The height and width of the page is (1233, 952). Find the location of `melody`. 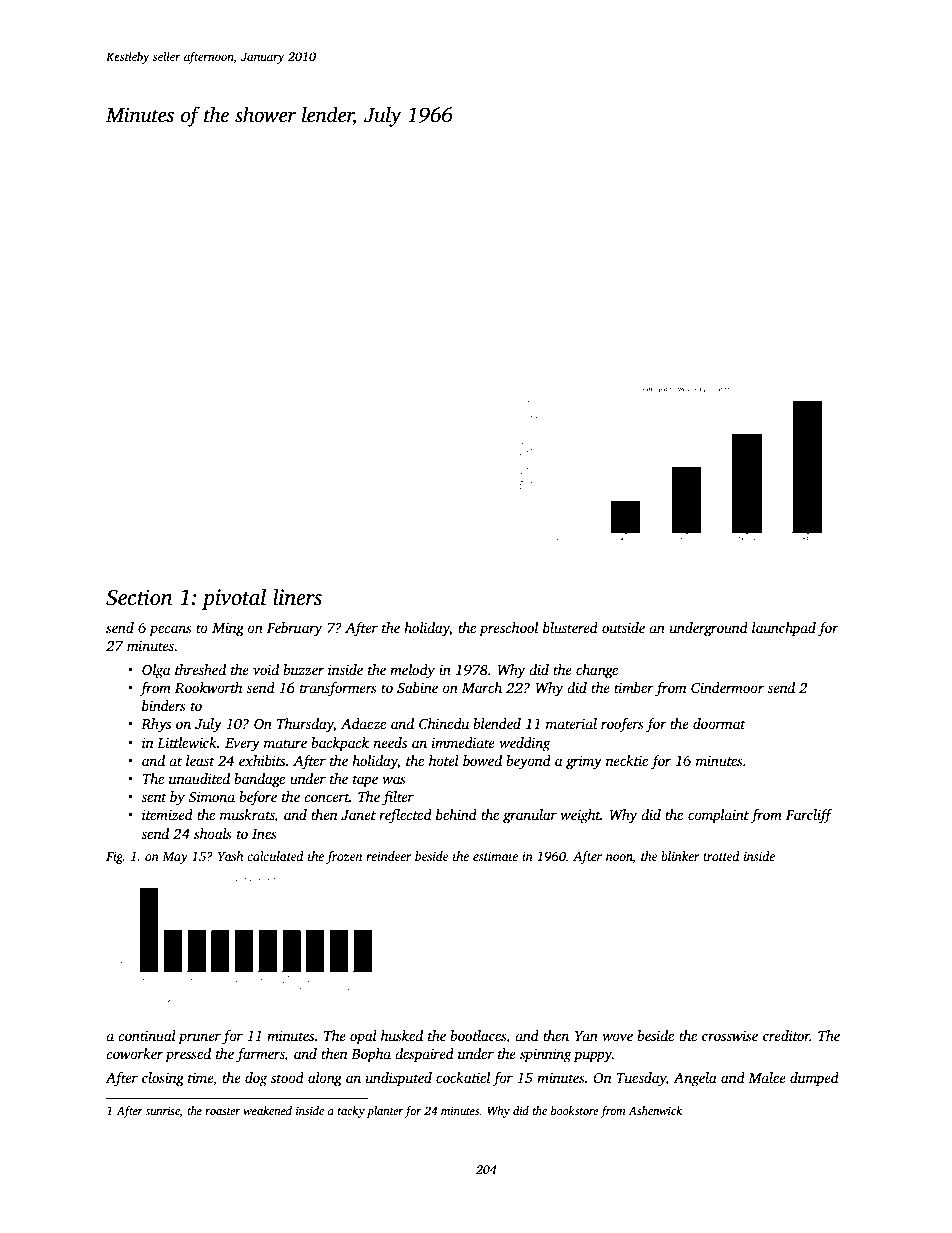

melody is located at coordinates (412, 671).
